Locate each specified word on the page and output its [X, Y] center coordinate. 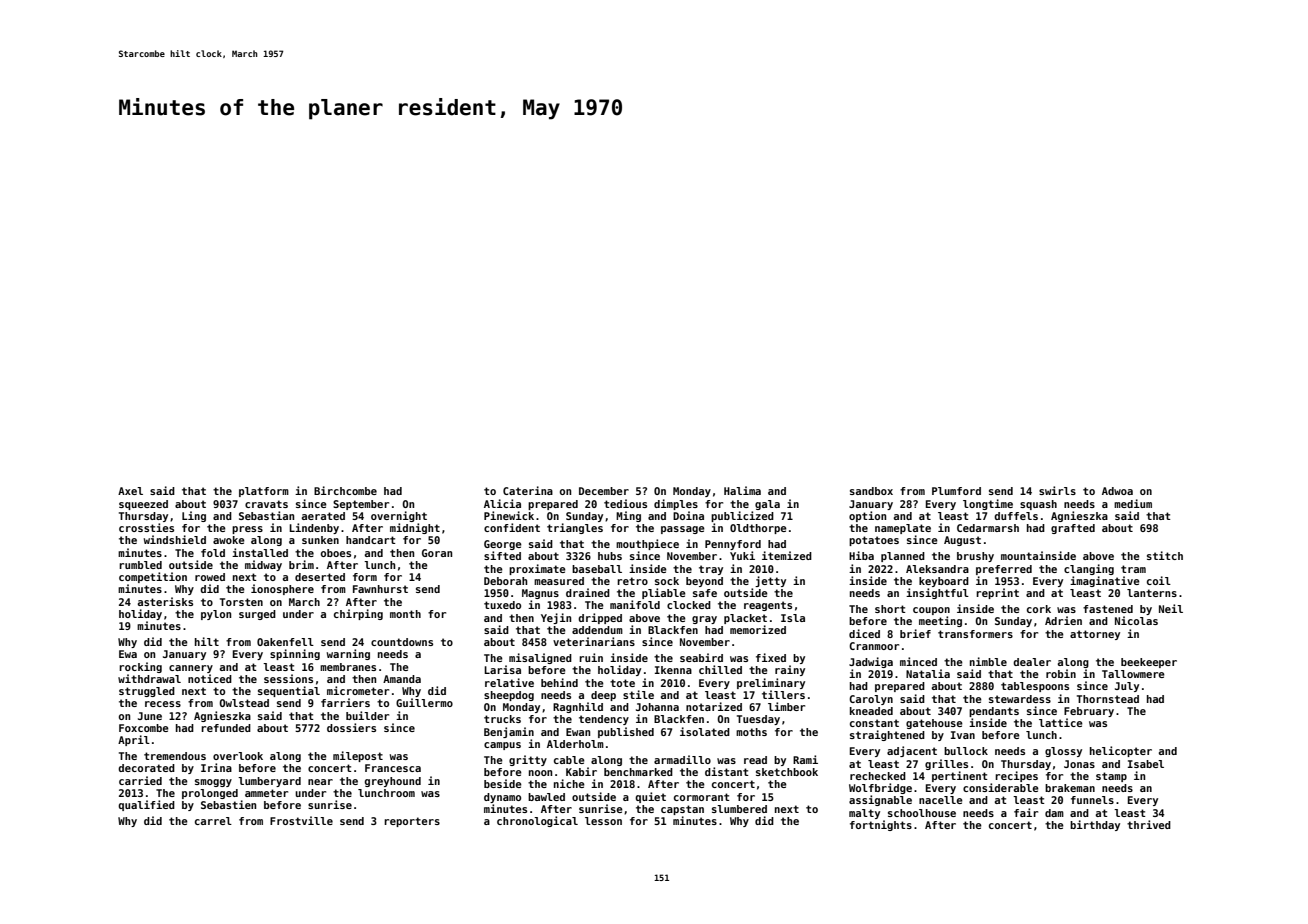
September [361, 505]
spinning [295, 654]
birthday [1095, 825]
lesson [603, 821]
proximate [537, 569]
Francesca [393, 768]
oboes [336, 553]
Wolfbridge [880, 788]
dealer [1032, 662]
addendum [597, 630]
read [755, 760]
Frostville [301, 820]
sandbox [871, 491]
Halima [742, 490]
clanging [1089, 569]
